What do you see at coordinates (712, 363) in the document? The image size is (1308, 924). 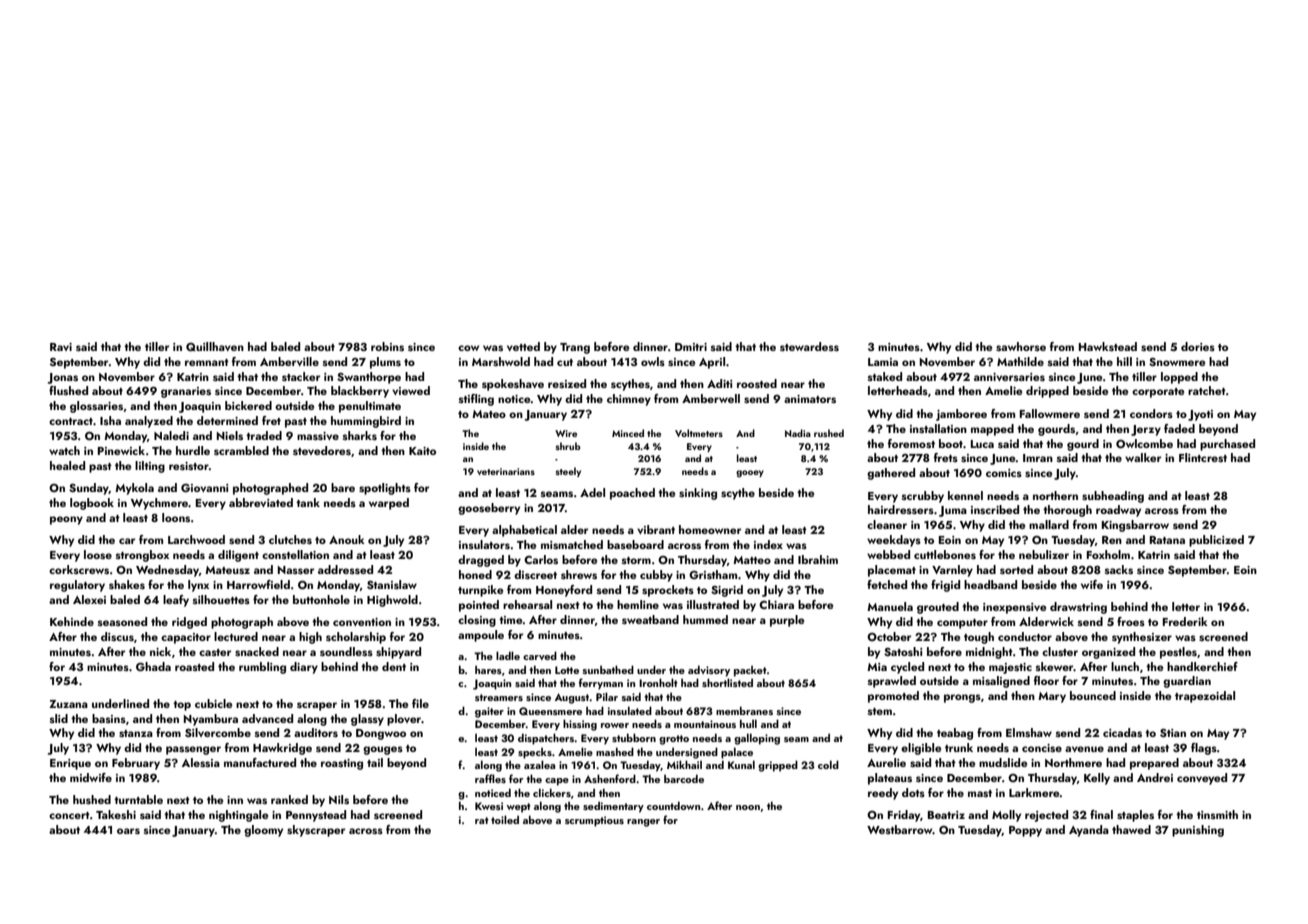 I see `April` at bounding box center [712, 363].
